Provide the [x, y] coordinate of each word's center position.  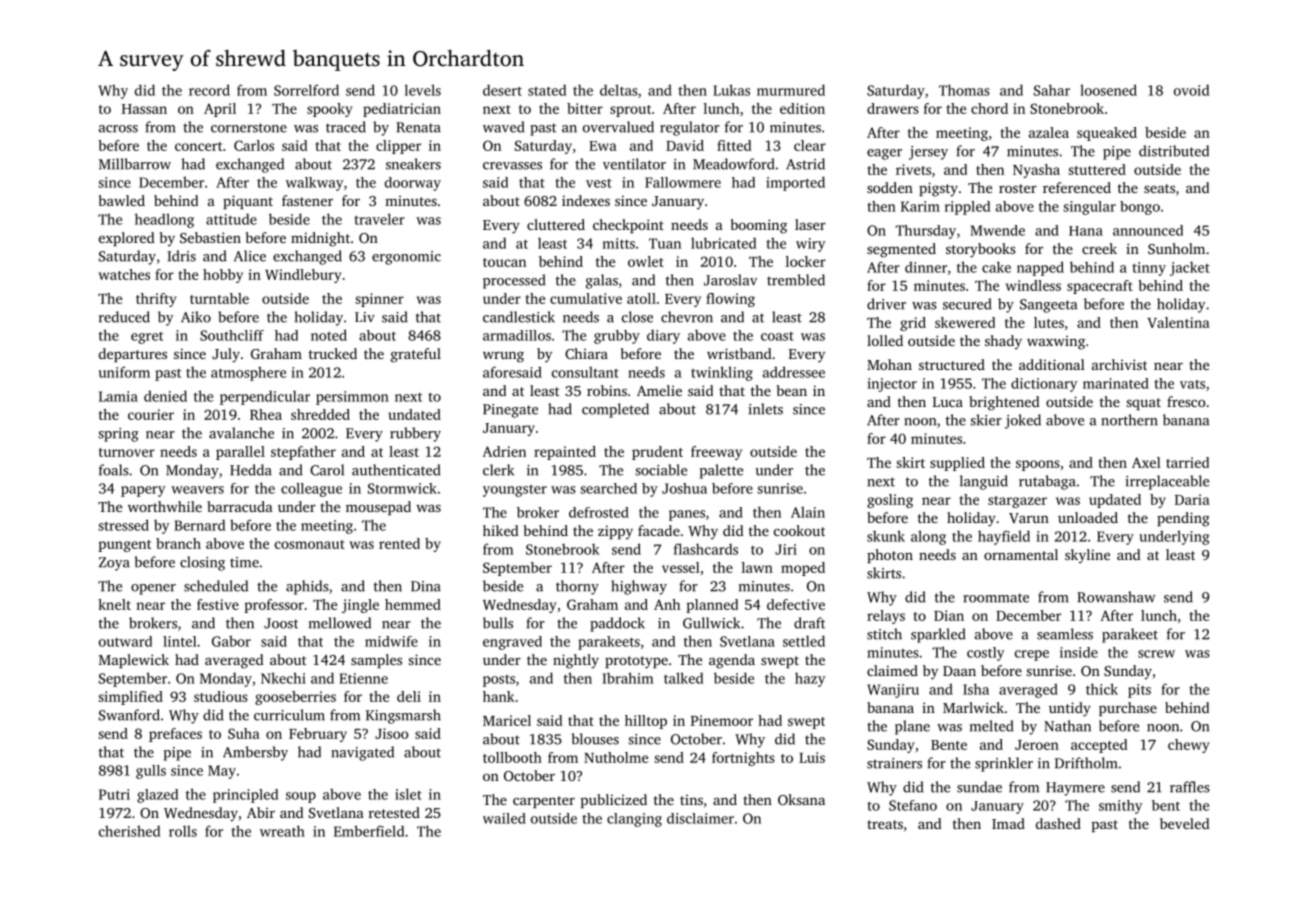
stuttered [1097, 169]
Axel [1146, 462]
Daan [959, 671]
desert [502, 90]
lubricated [723, 243]
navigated [362, 753]
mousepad [378, 508]
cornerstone [249, 128]
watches [124, 274]
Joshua [684, 488]
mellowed [340, 623]
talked [683, 678]
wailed [504, 818]
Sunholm [1176, 248]
